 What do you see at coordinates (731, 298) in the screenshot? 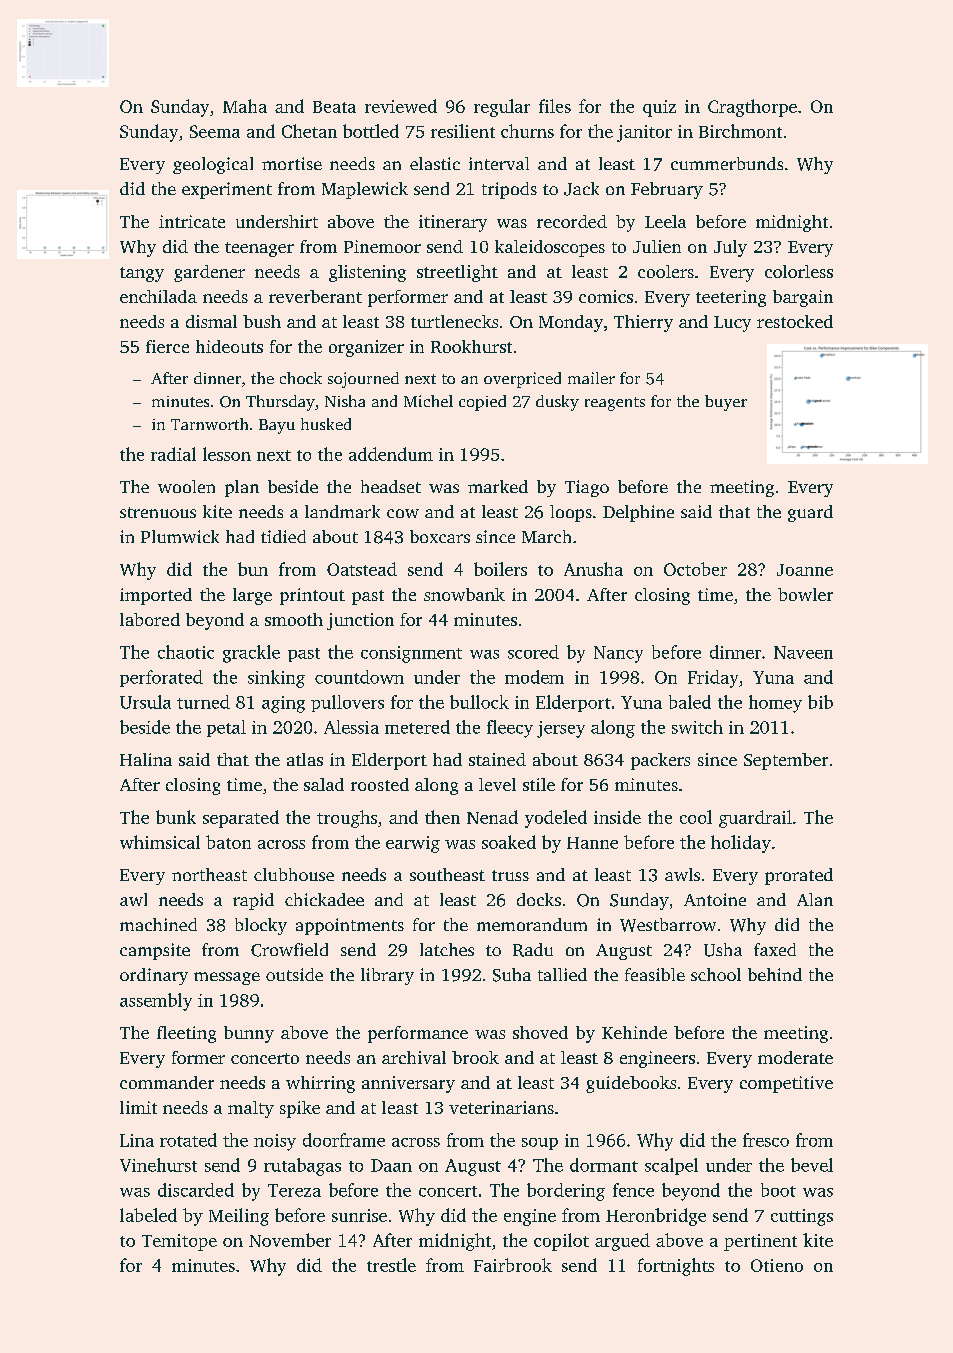
I see `teetering` at bounding box center [731, 298].
